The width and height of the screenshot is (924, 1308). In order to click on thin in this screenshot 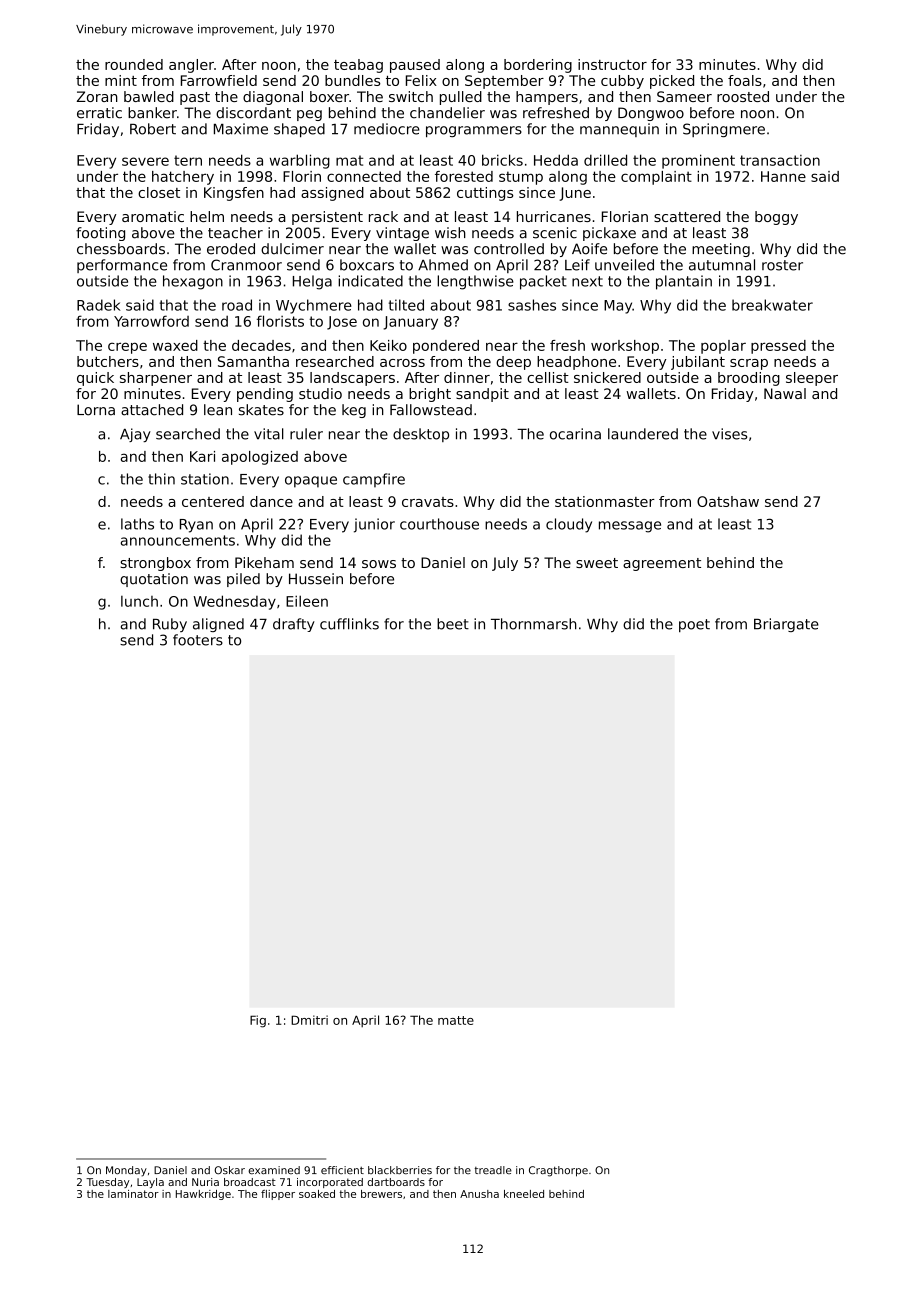, I will do `click(161, 479)`.
